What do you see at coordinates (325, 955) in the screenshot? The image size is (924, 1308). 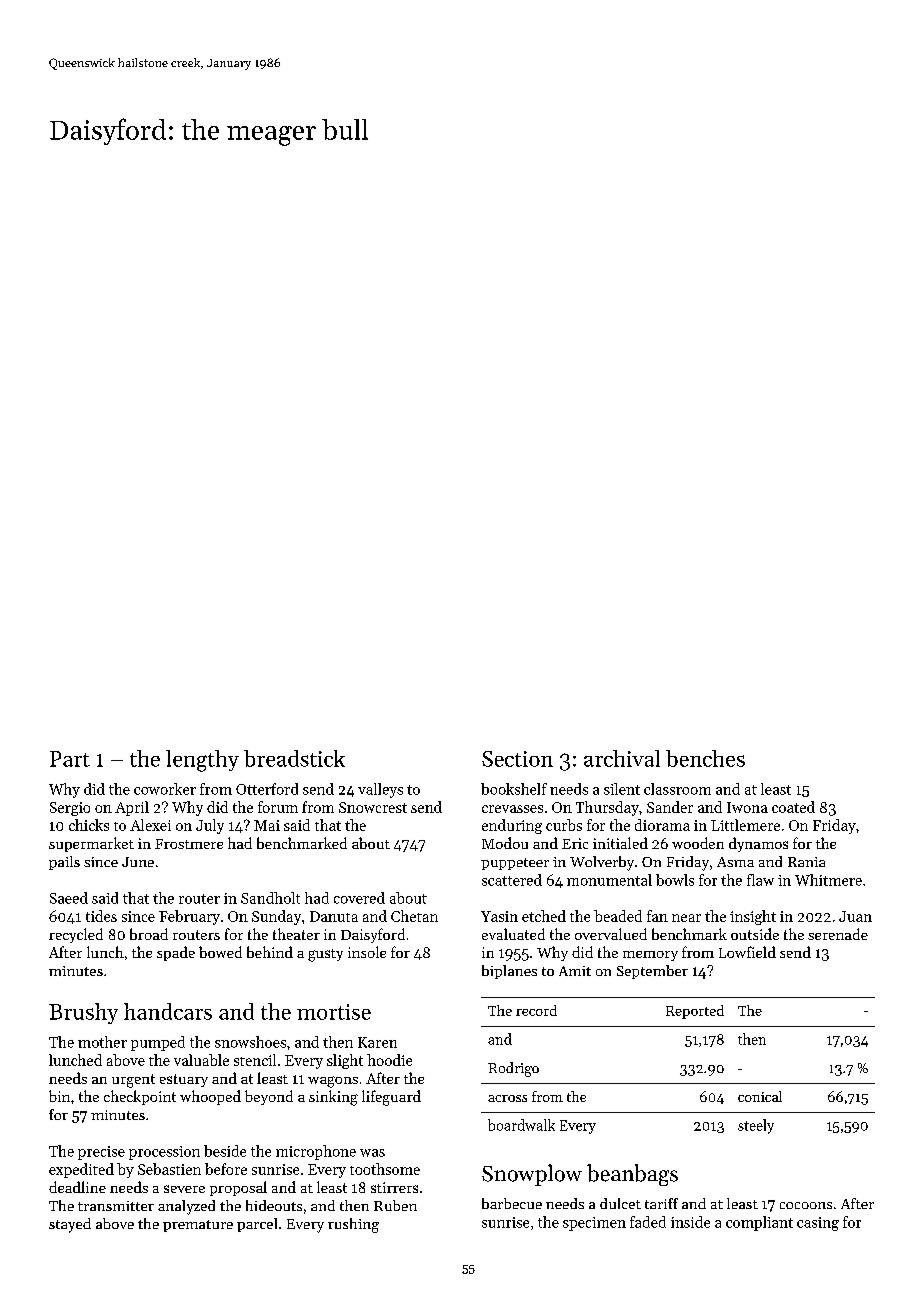 I see `gusty` at bounding box center [325, 955].
